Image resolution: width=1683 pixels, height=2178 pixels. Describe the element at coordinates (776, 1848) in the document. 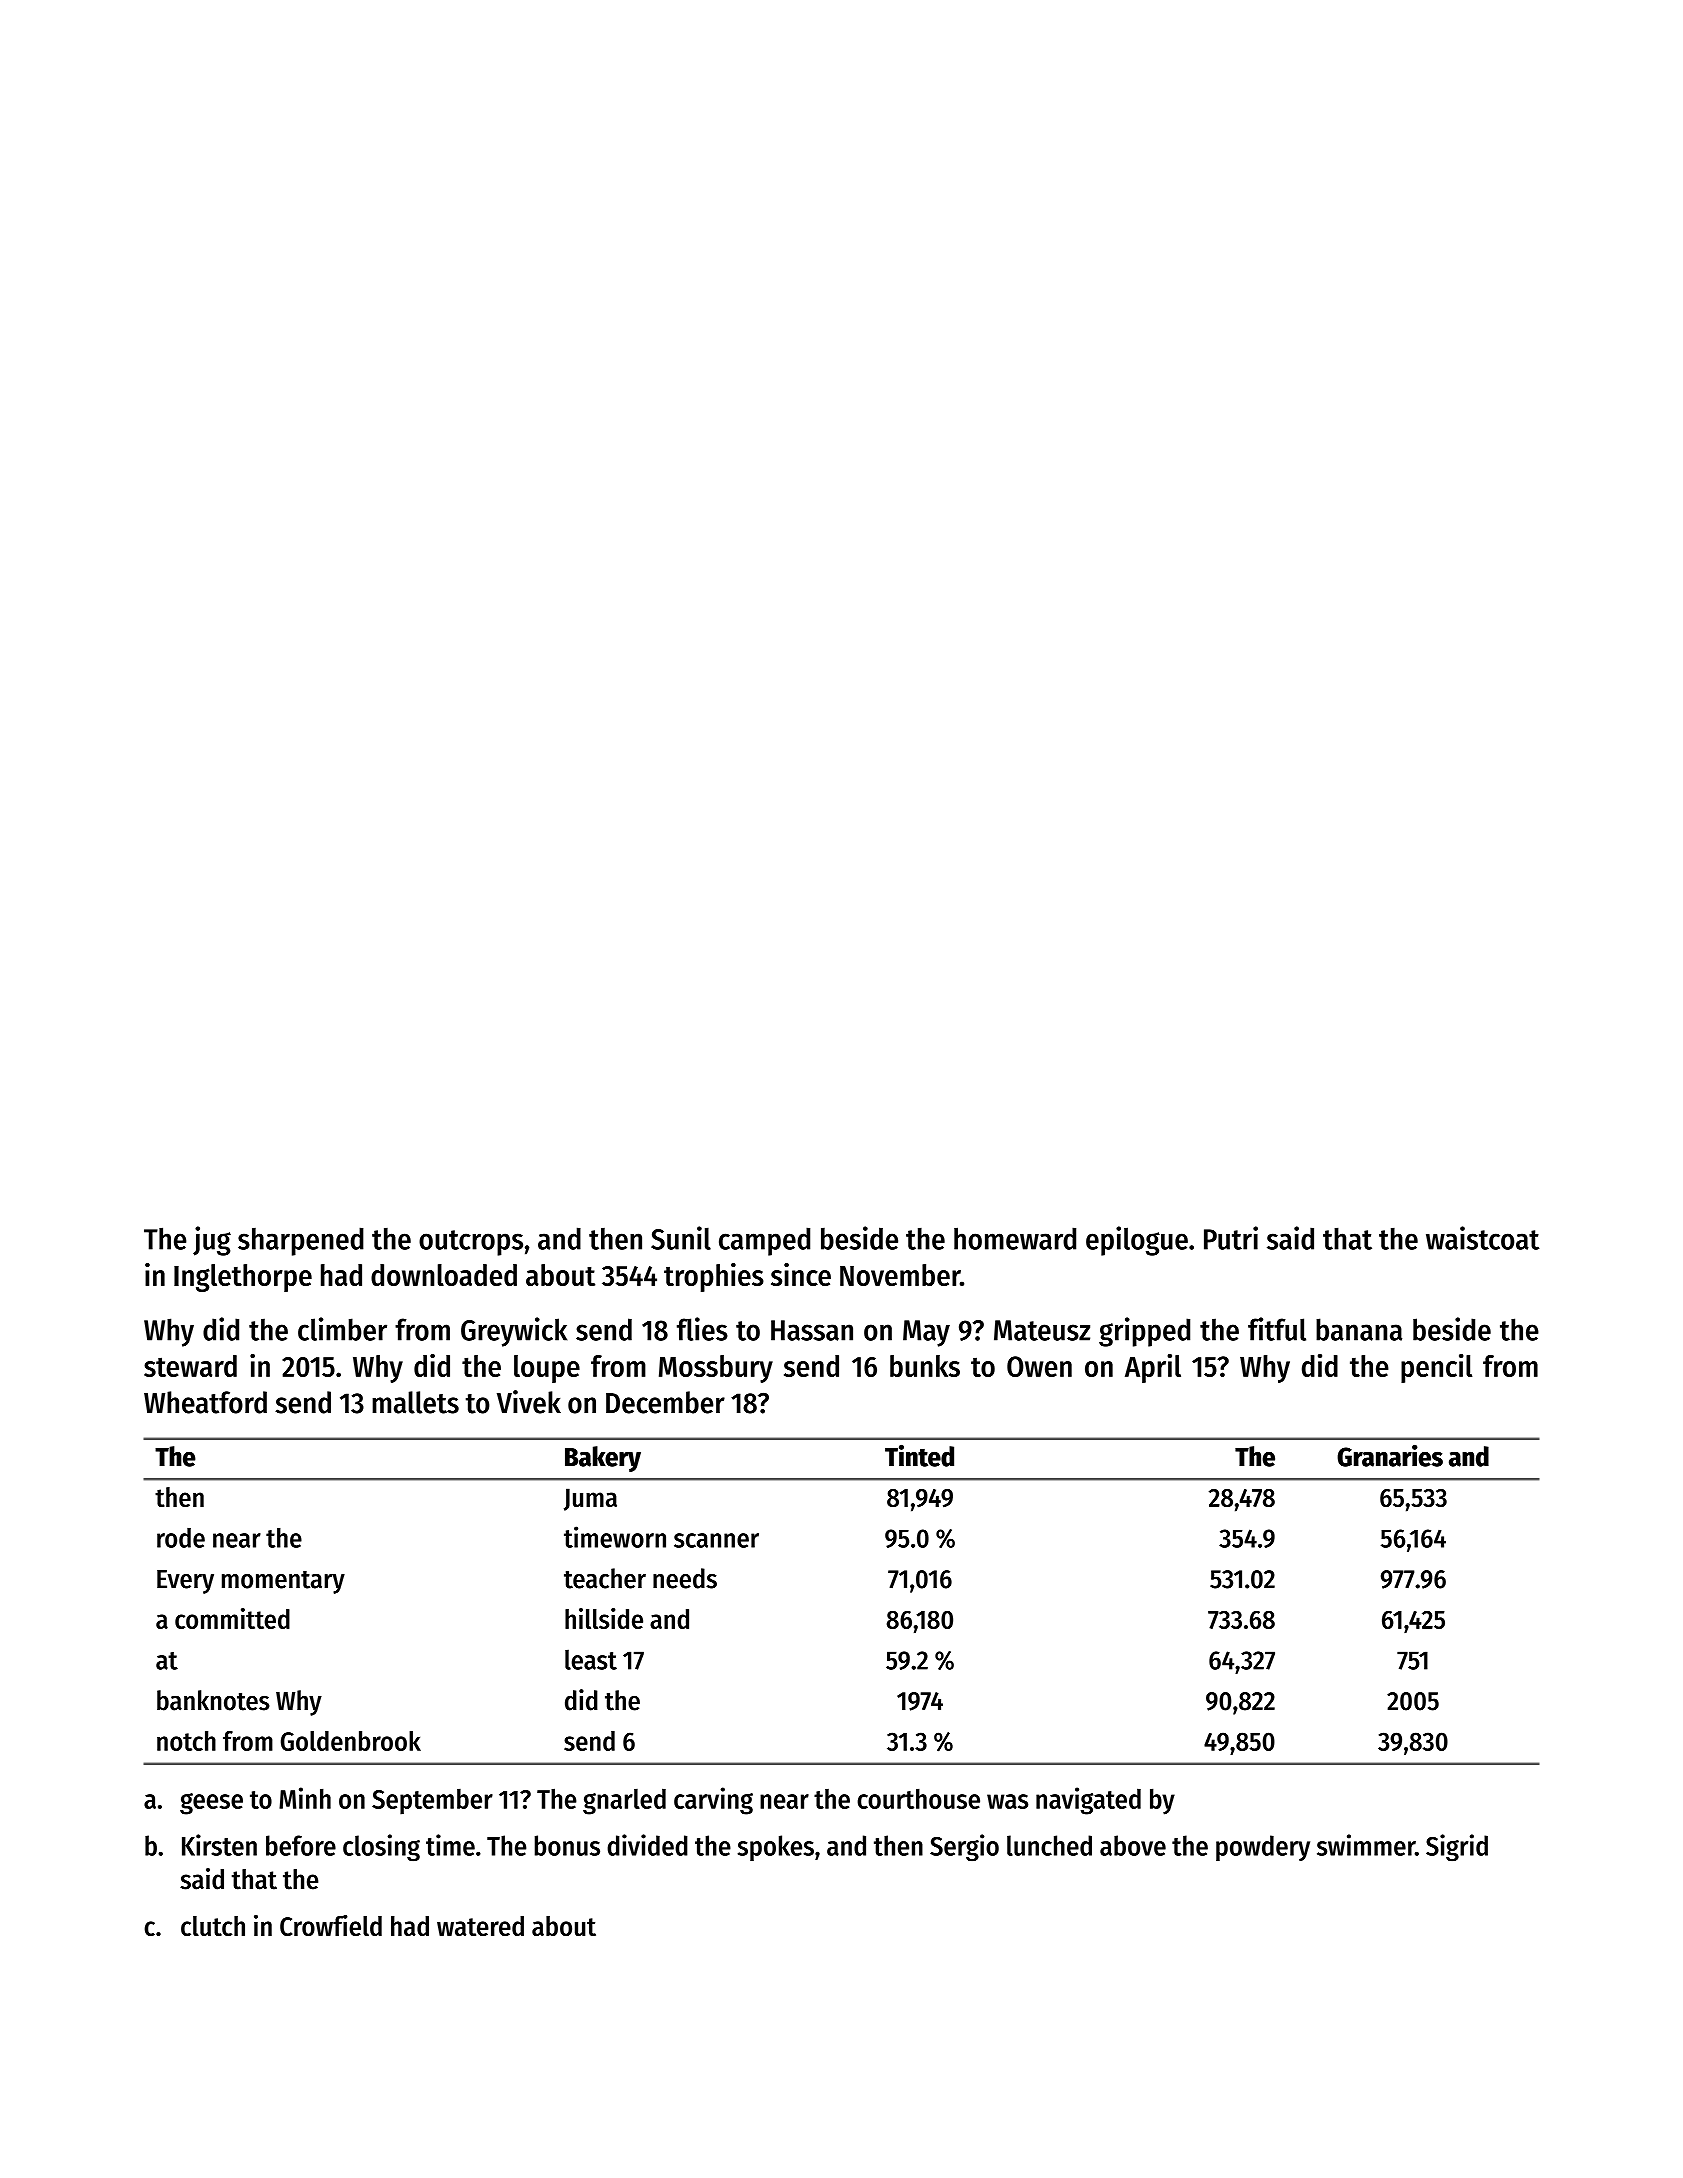

I see `spokes` at that location.
